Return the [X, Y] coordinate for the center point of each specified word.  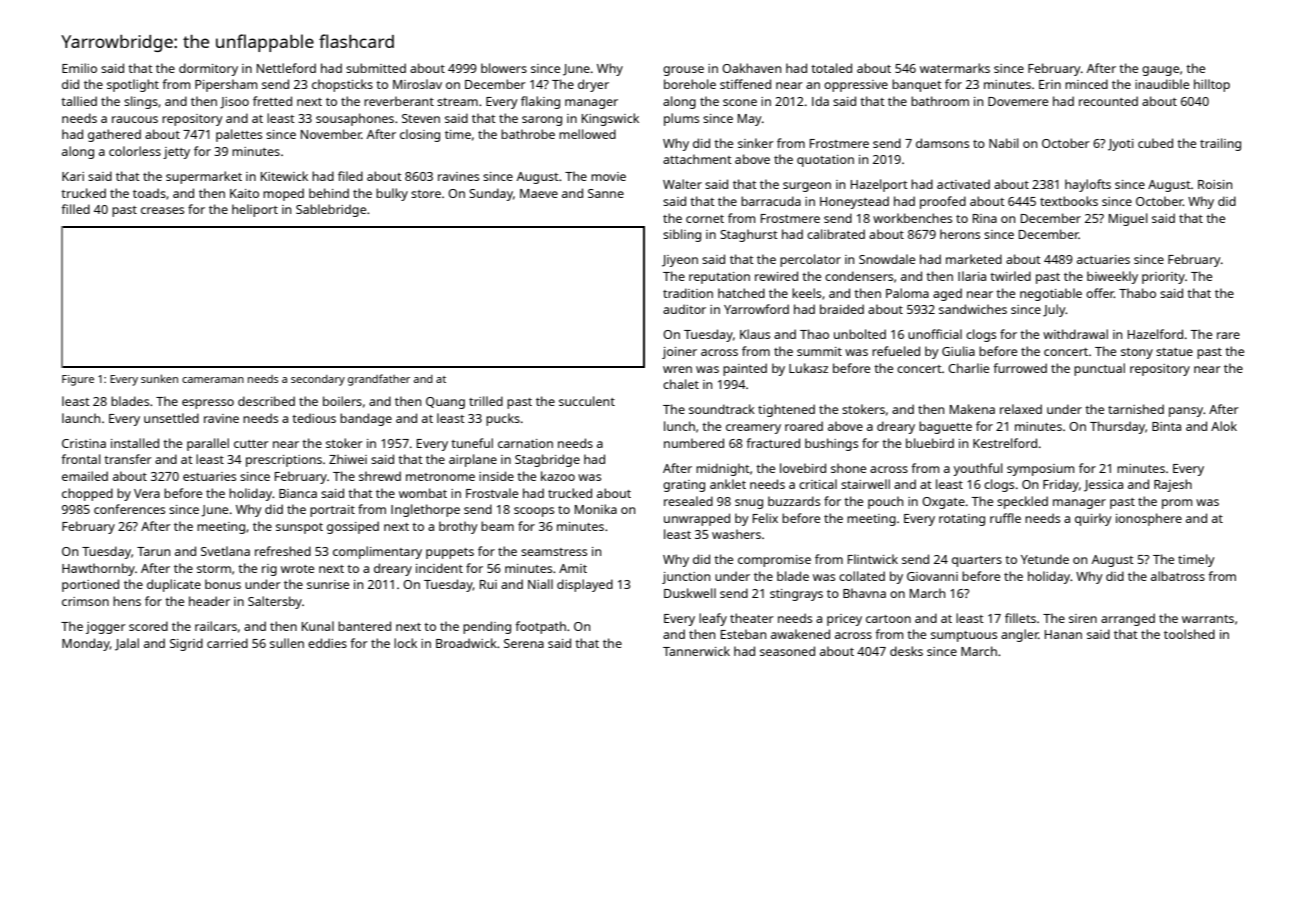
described [266, 401]
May [750, 120]
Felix [765, 518]
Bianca [298, 493]
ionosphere [1149, 519]
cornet [705, 219]
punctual [1099, 369]
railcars [216, 626]
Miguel [1128, 219]
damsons [942, 143]
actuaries [1103, 259]
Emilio [79, 68]
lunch [679, 426]
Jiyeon [680, 261]
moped [283, 194]
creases [162, 210]
